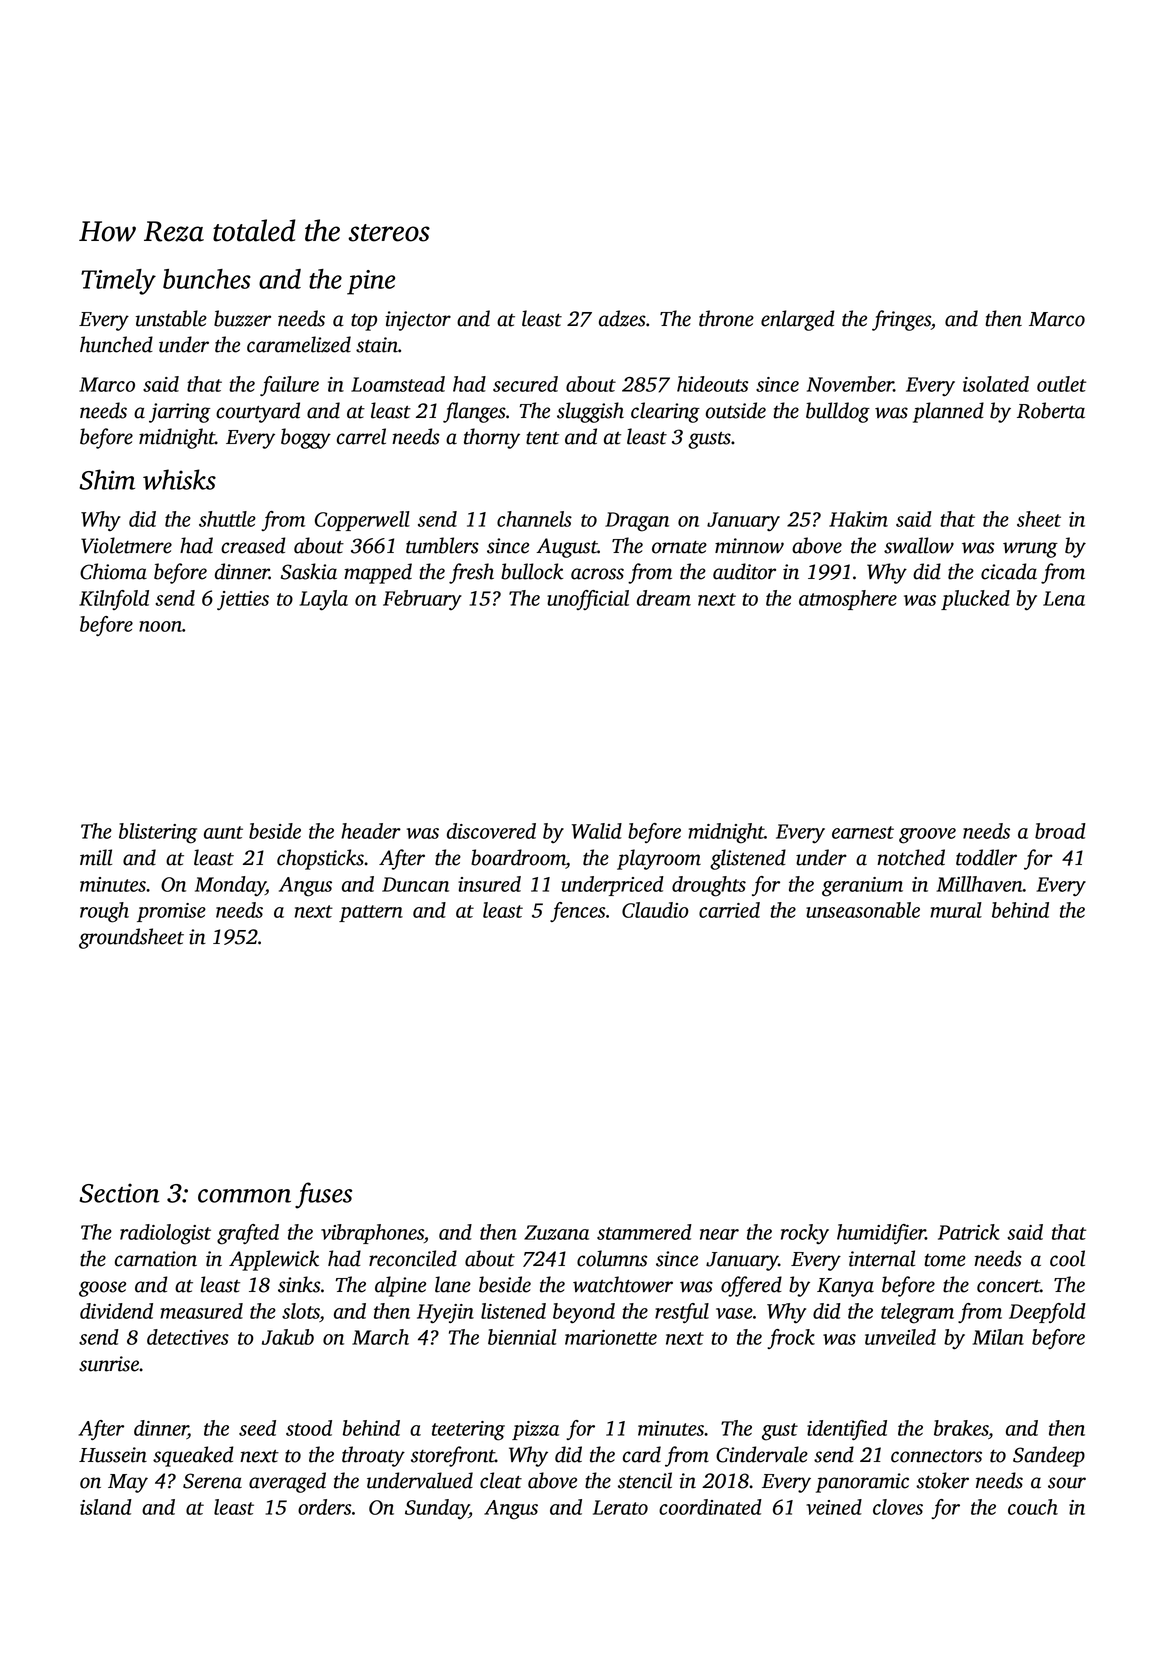 This screenshot has width=1165, height=1654. I want to click on carried, so click(729, 910).
